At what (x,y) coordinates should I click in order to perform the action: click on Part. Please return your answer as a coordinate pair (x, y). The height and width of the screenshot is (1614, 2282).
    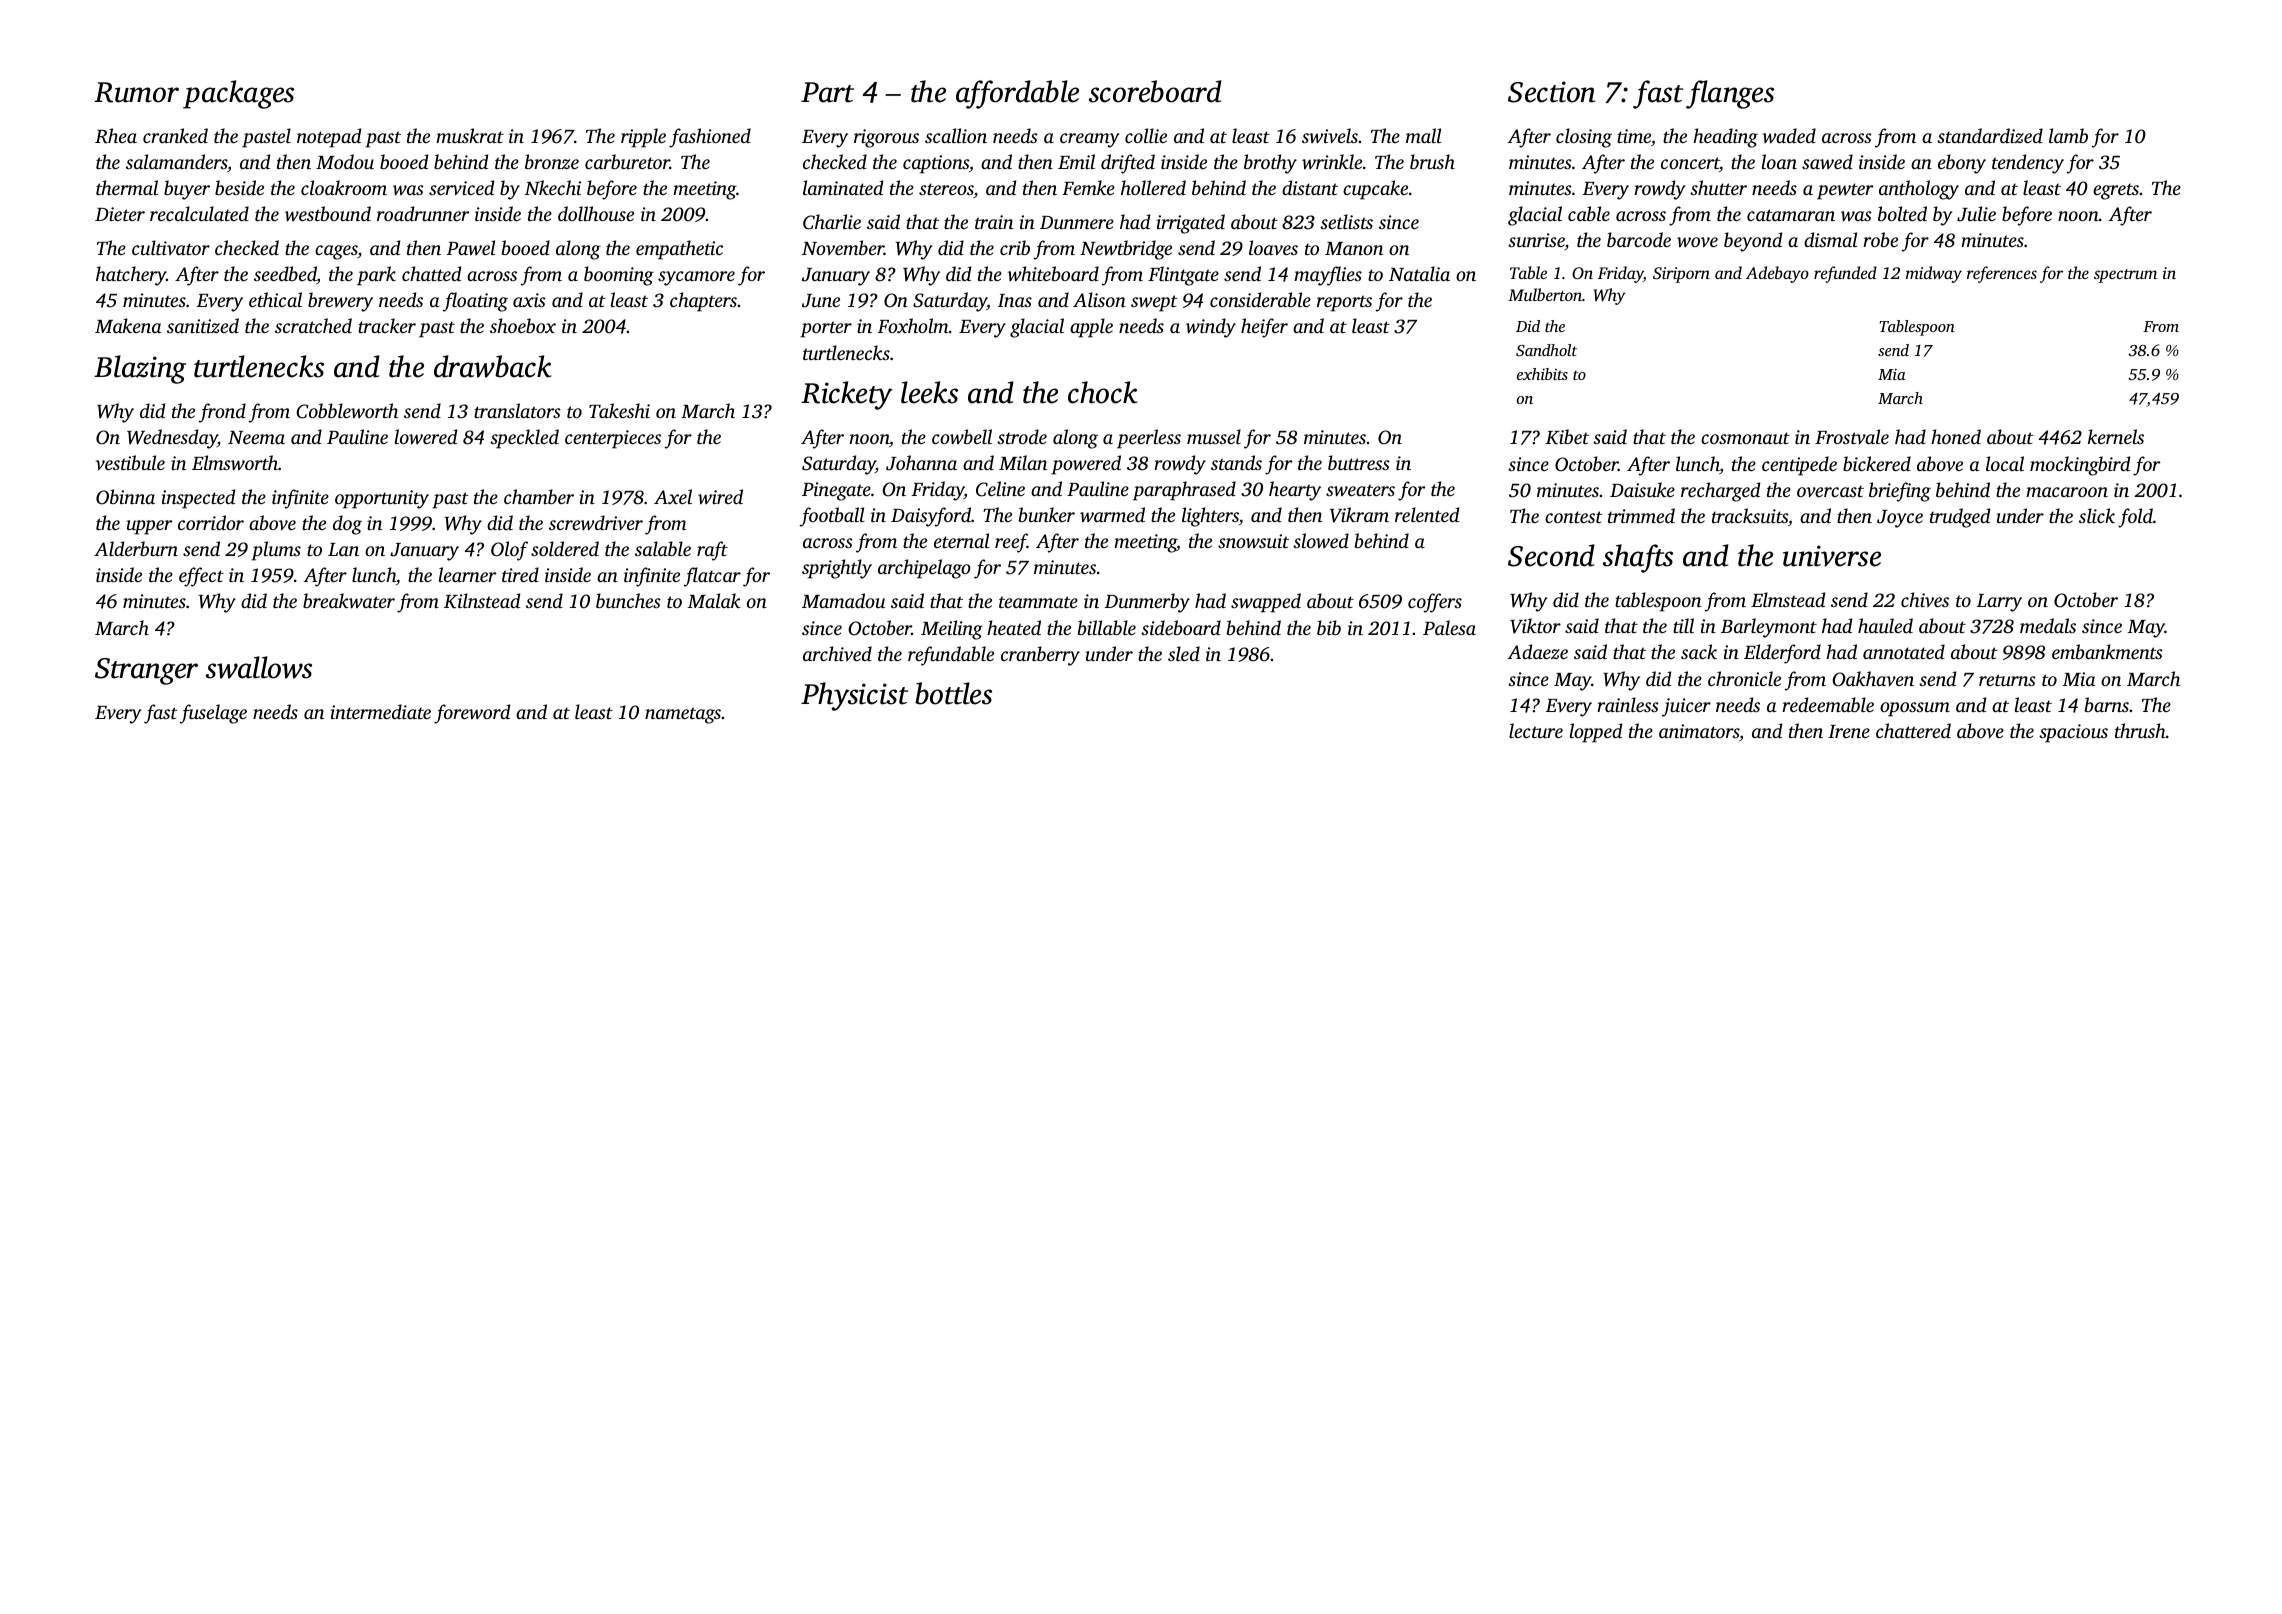
    Looking at the image, I should click on (827, 92).
